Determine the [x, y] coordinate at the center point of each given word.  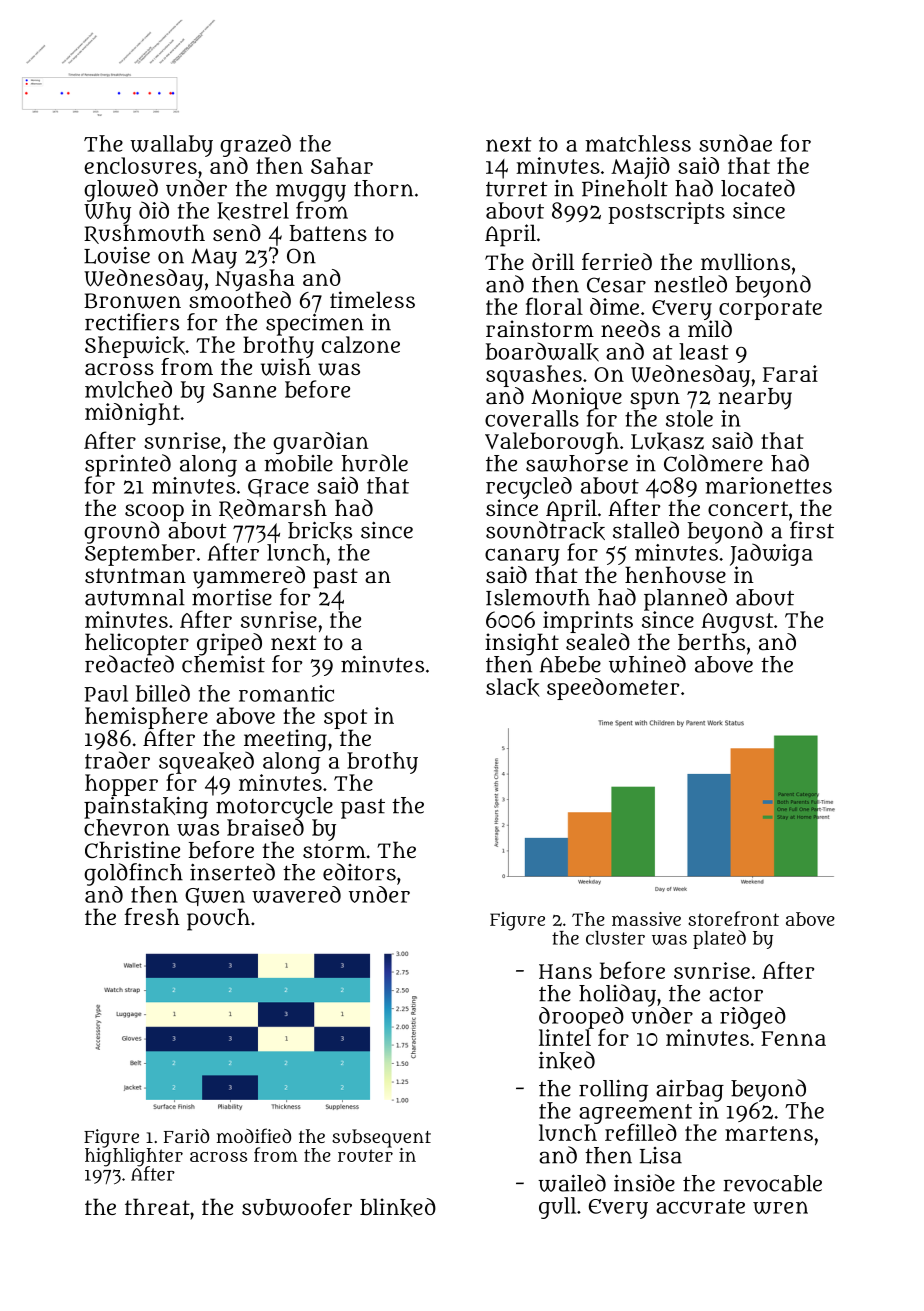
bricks [320, 530]
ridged [753, 1018]
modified [254, 1135]
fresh [152, 916]
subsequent [381, 1138]
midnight [132, 414]
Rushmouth [144, 234]
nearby [755, 399]
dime [614, 306]
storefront [733, 918]
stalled [646, 530]
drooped [581, 1018]
